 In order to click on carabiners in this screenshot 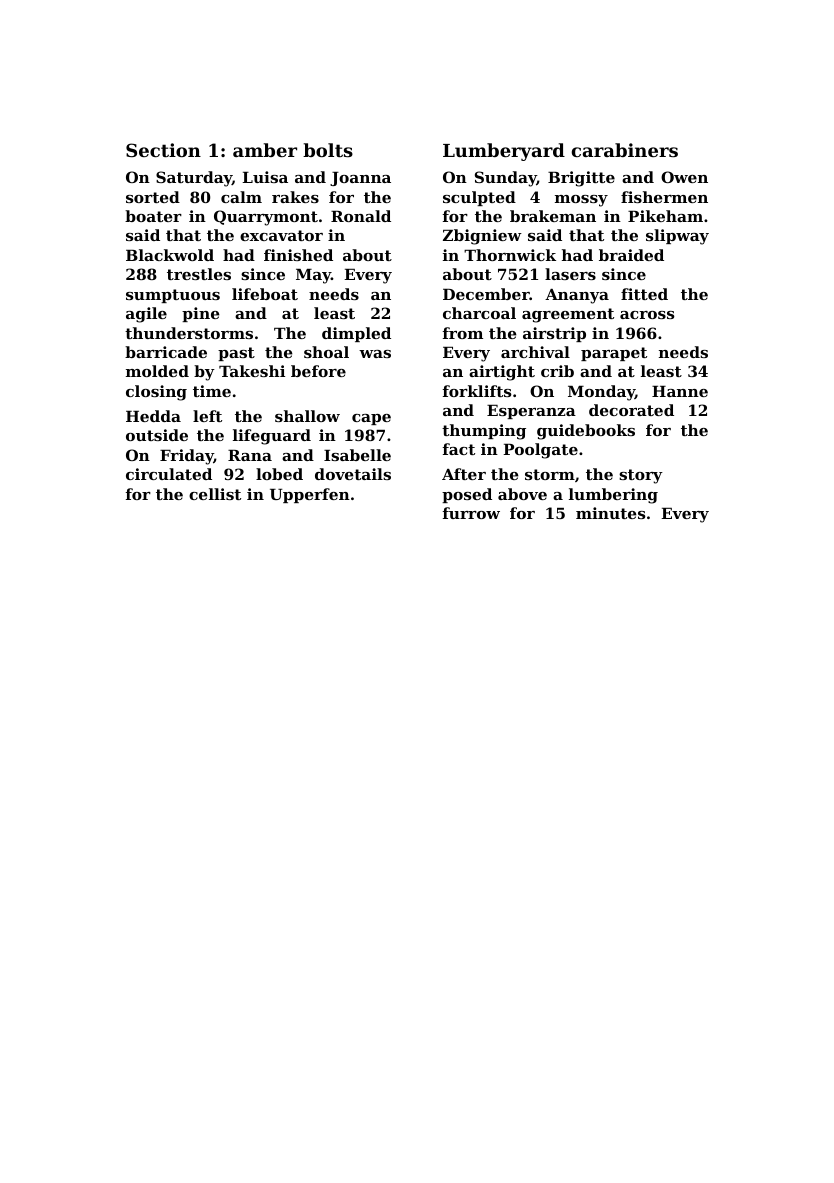, I will do `click(625, 150)`.
